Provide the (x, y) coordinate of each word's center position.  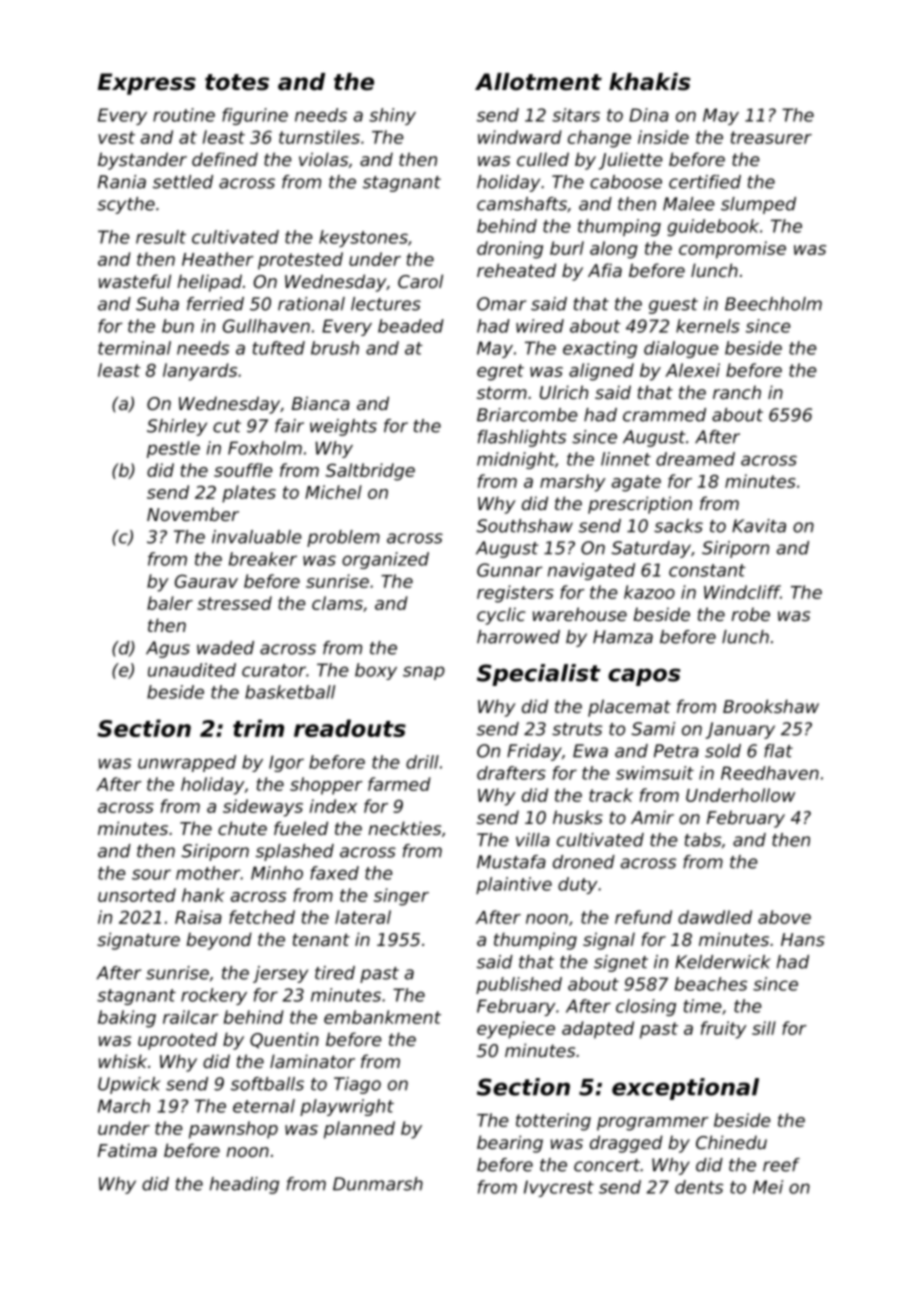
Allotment (538, 82)
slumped (758, 205)
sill (764, 1028)
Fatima (127, 1150)
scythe (126, 205)
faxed (334, 873)
